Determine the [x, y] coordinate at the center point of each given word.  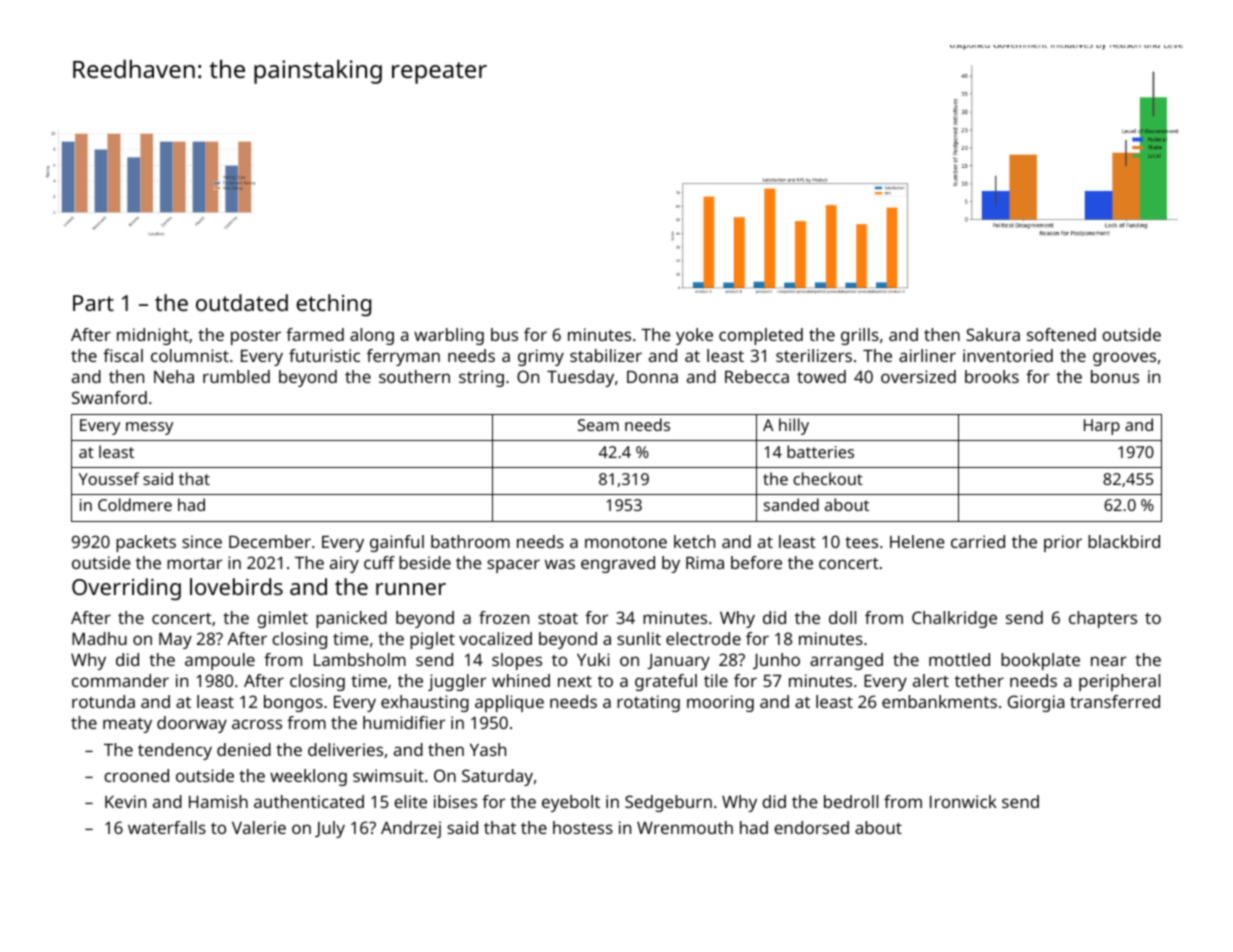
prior [1063, 543]
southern [414, 376]
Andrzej [411, 829]
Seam [598, 425]
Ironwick [963, 801]
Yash [488, 749]
